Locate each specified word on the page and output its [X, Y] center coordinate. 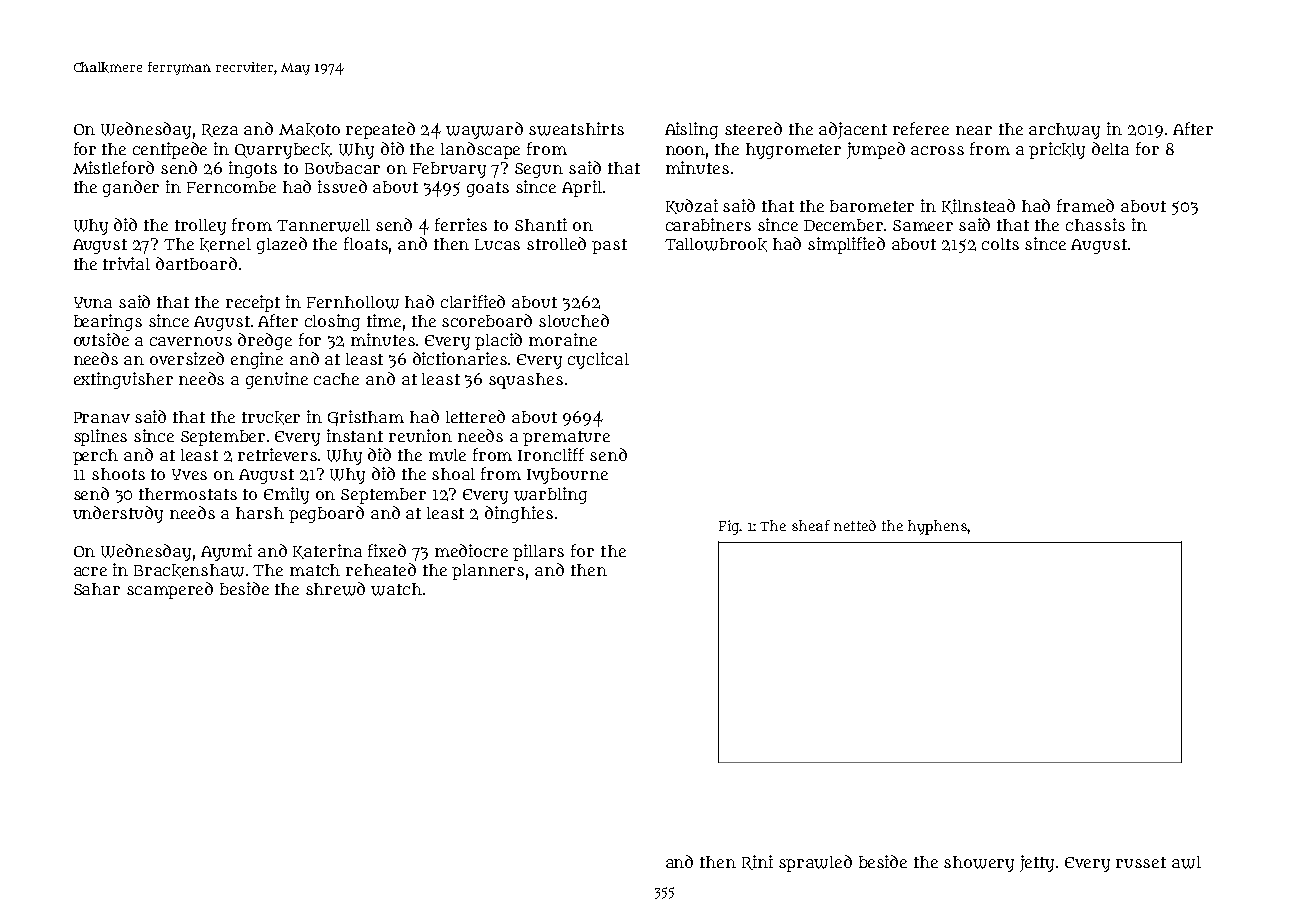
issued [342, 186]
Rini [757, 862]
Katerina [327, 551]
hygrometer [793, 151]
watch [396, 589]
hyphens [937, 527]
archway [1064, 131]
